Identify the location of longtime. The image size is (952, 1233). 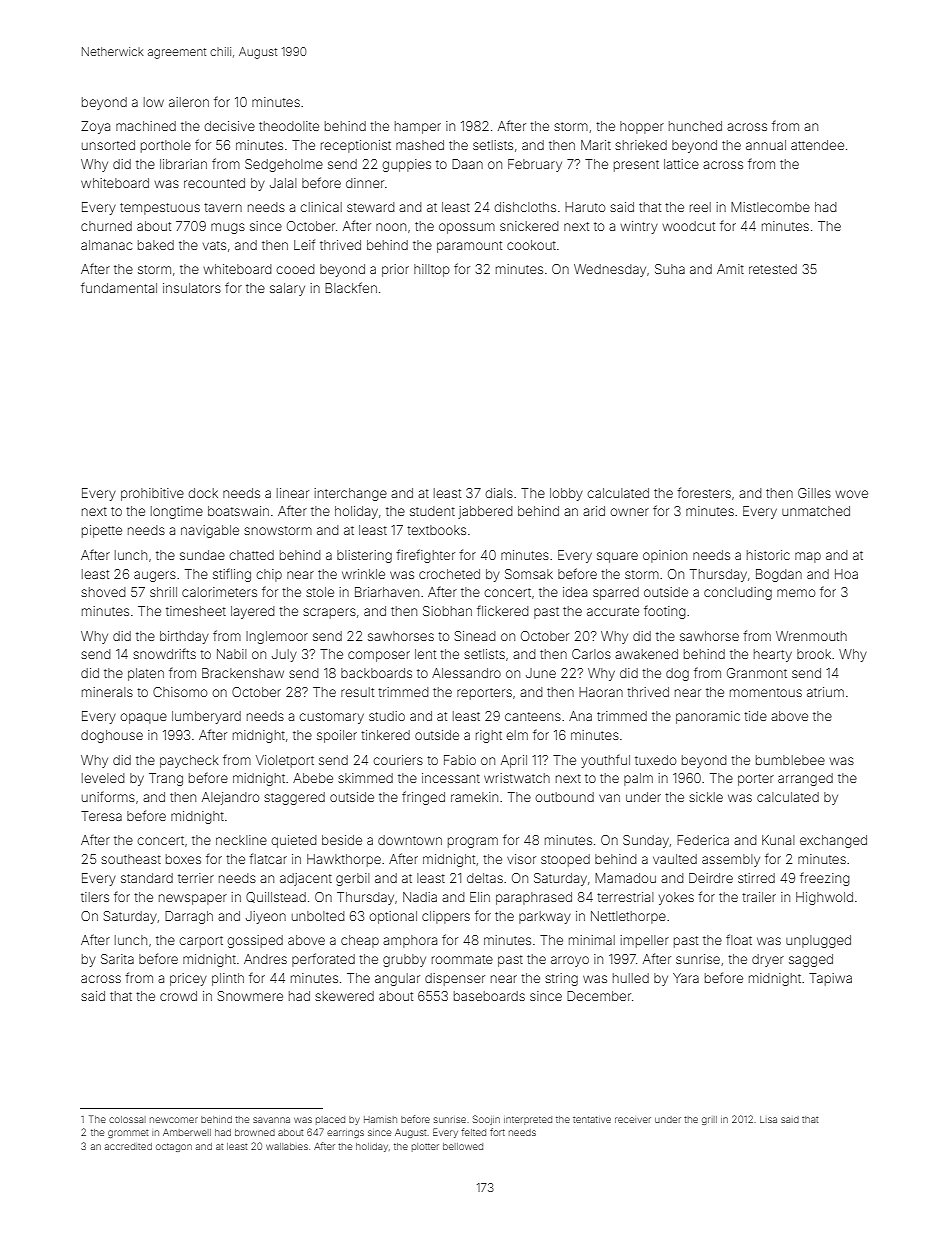
(177, 512).
